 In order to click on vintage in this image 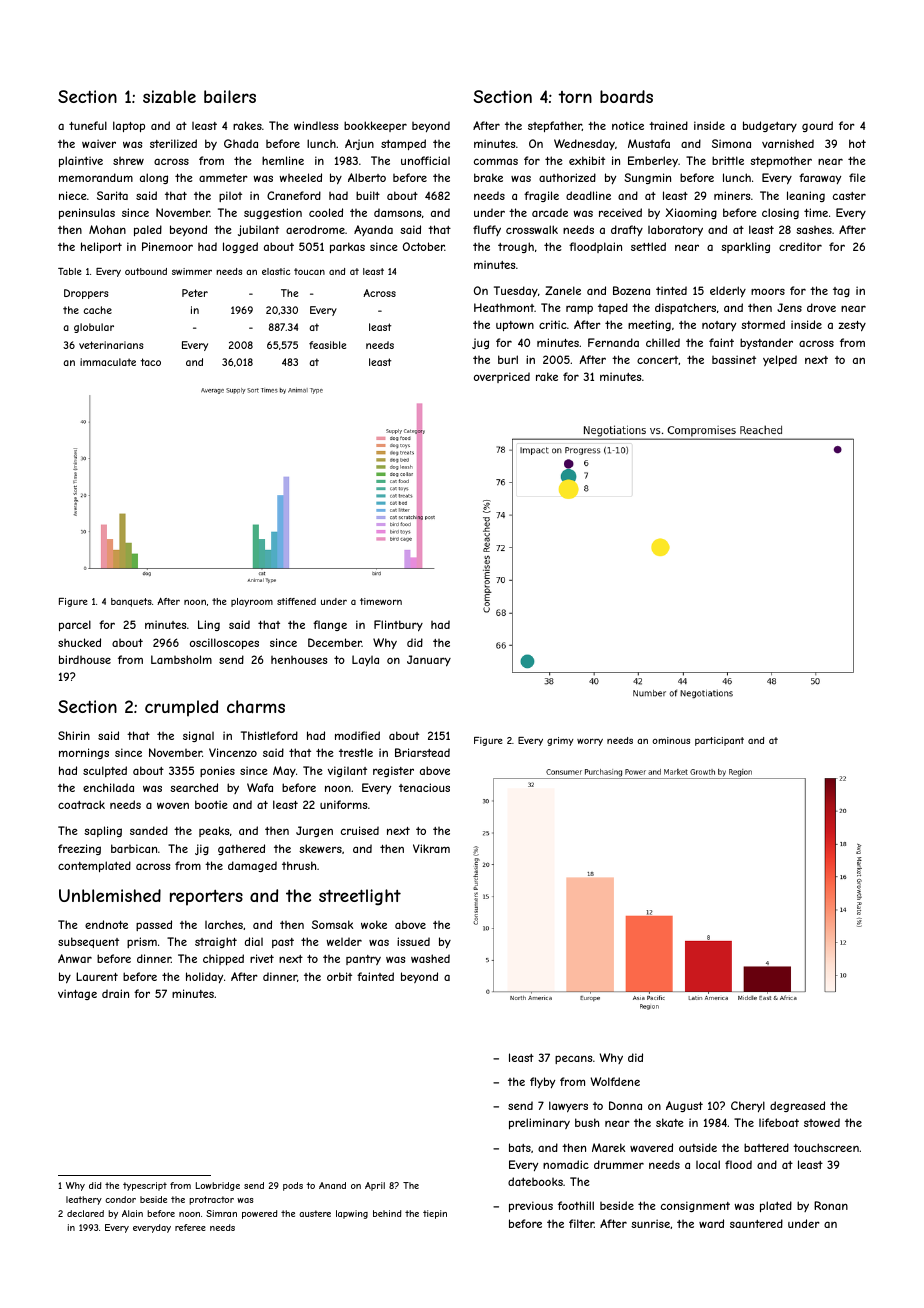, I will do `click(77, 994)`.
